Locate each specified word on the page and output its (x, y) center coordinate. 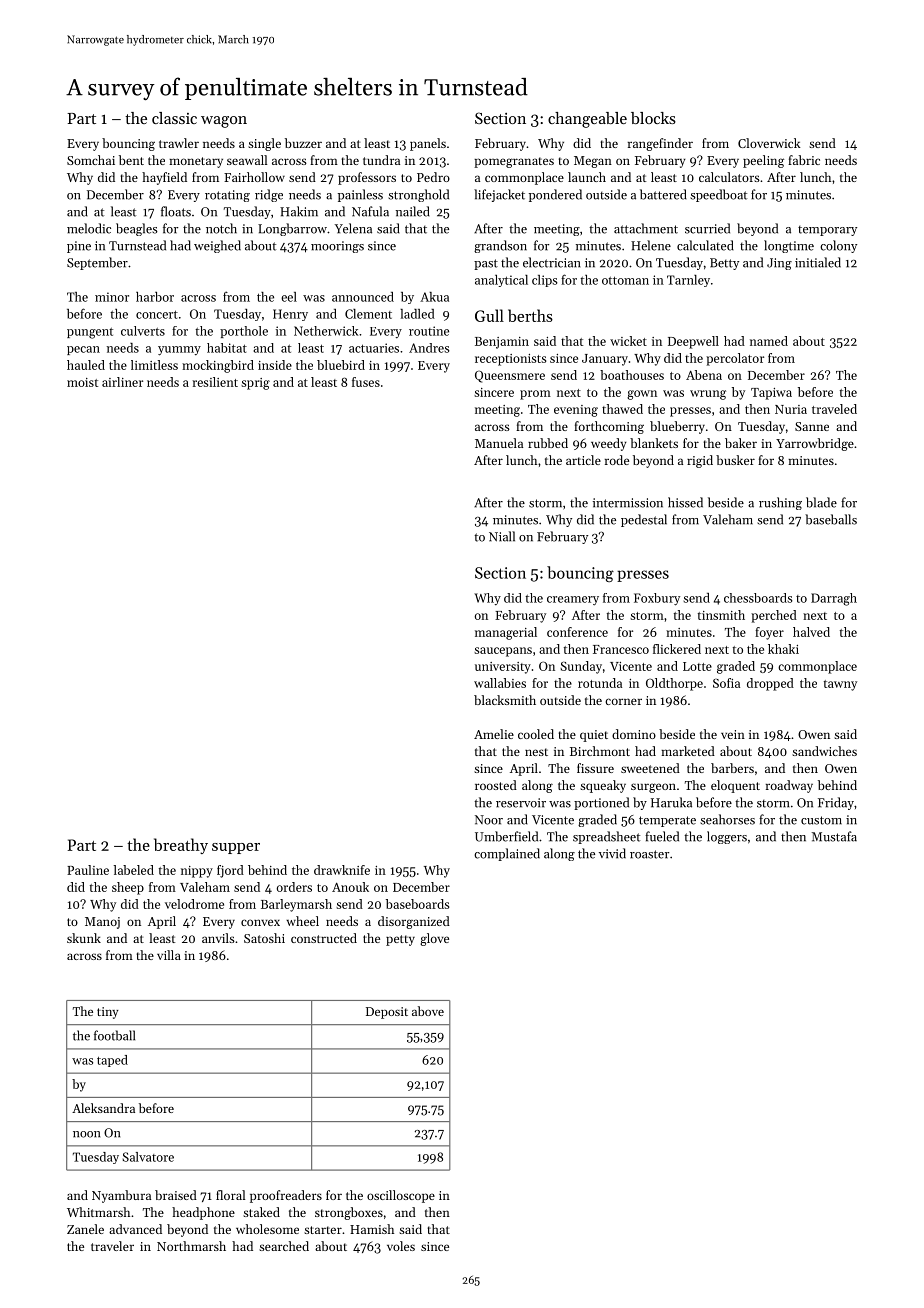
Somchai (91, 160)
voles (401, 1246)
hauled (86, 365)
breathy (181, 846)
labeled (134, 870)
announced (363, 297)
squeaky (603, 786)
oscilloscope (401, 1196)
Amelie (494, 734)
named (769, 341)
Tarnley (688, 281)
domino (634, 734)
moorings (337, 247)
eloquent (735, 786)
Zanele (85, 1229)
